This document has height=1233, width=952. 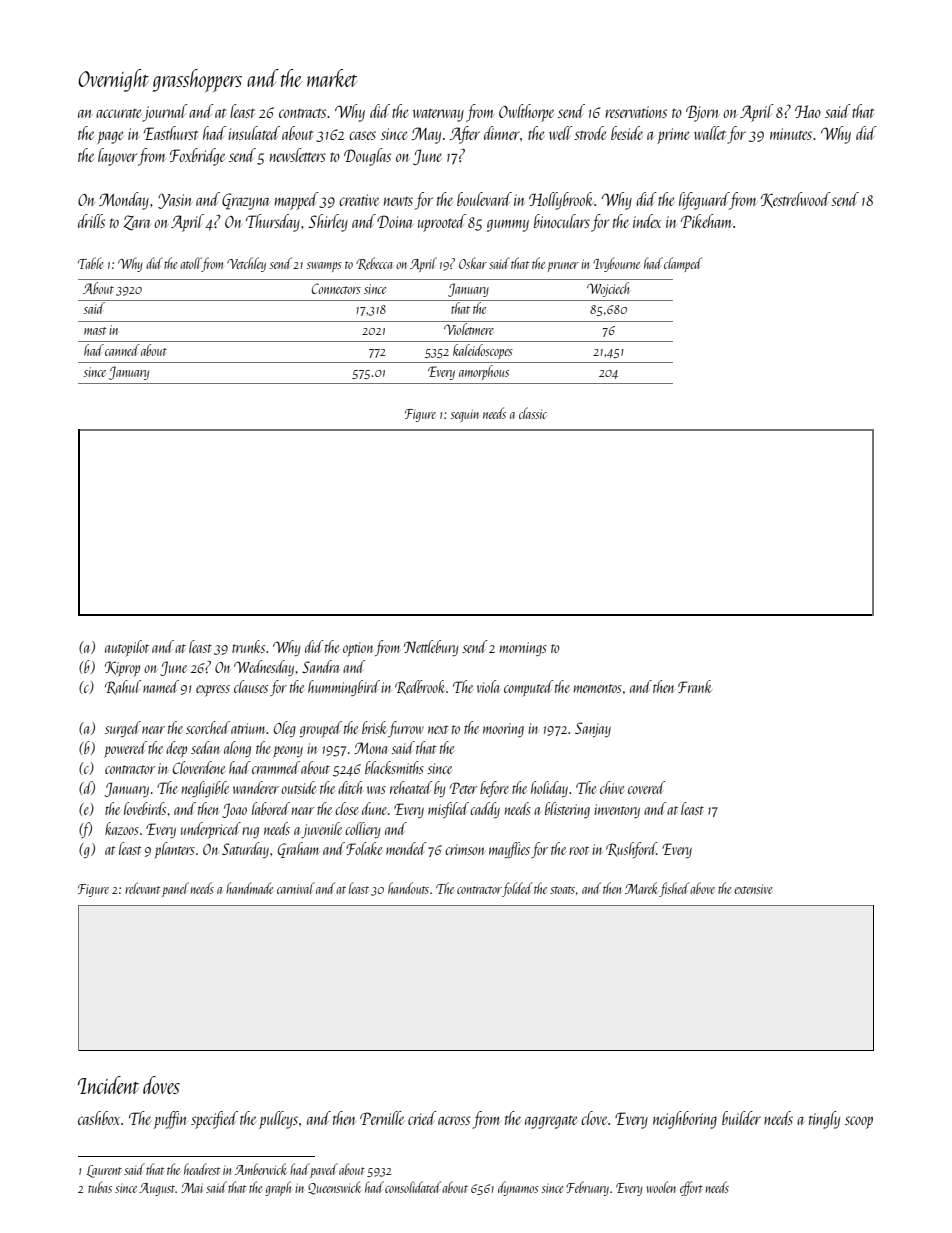 What do you see at coordinates (706, 221) in the document?
I see `Pikeham` at bounding box center [706, 221].
